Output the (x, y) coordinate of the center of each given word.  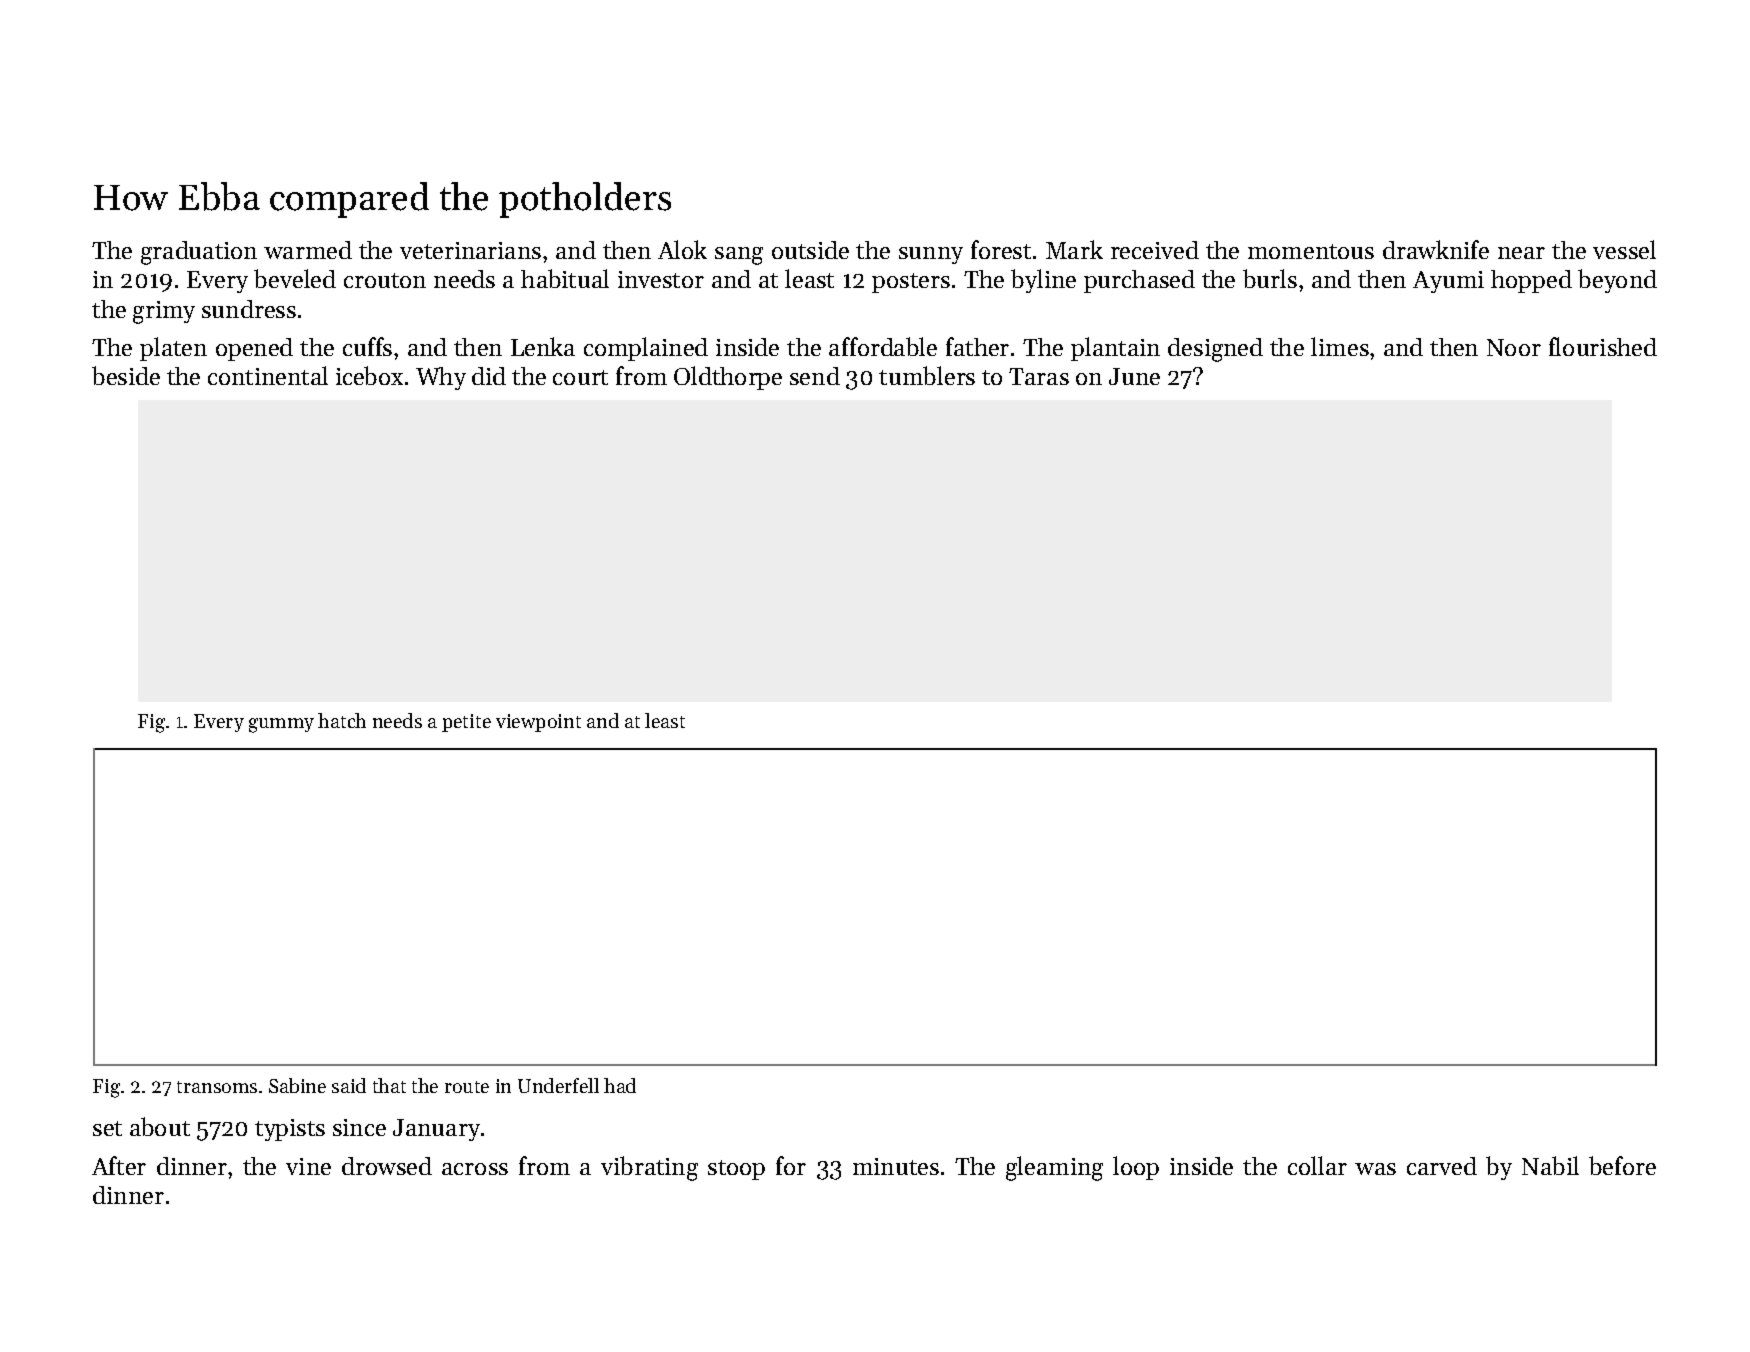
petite (466, 723)
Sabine (297, 1085)
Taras (1039, 376)
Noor (1514, 347)
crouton (385, 280)
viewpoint (538, 723)
